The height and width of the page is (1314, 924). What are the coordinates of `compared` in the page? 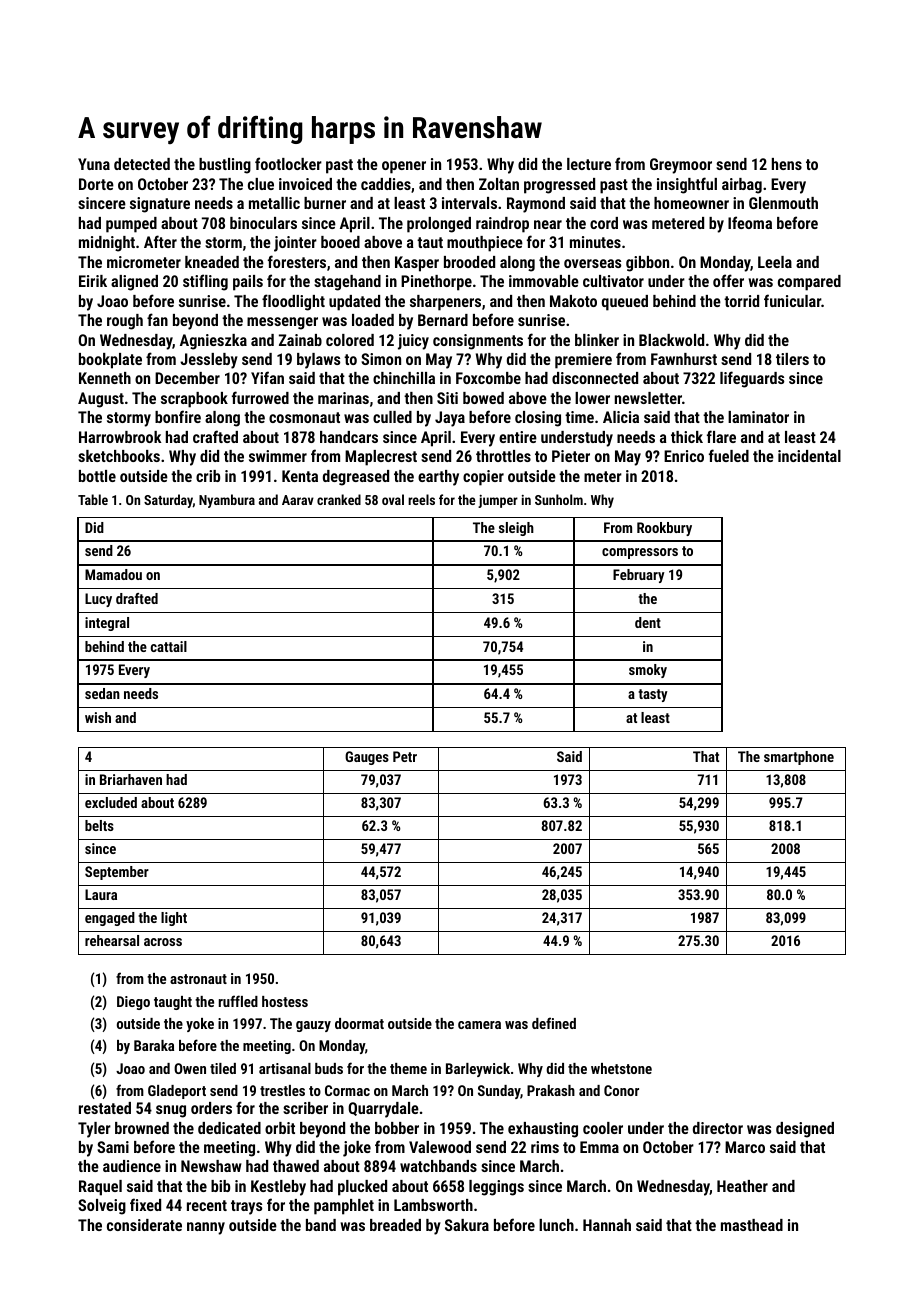 It's located at (809, 283).
